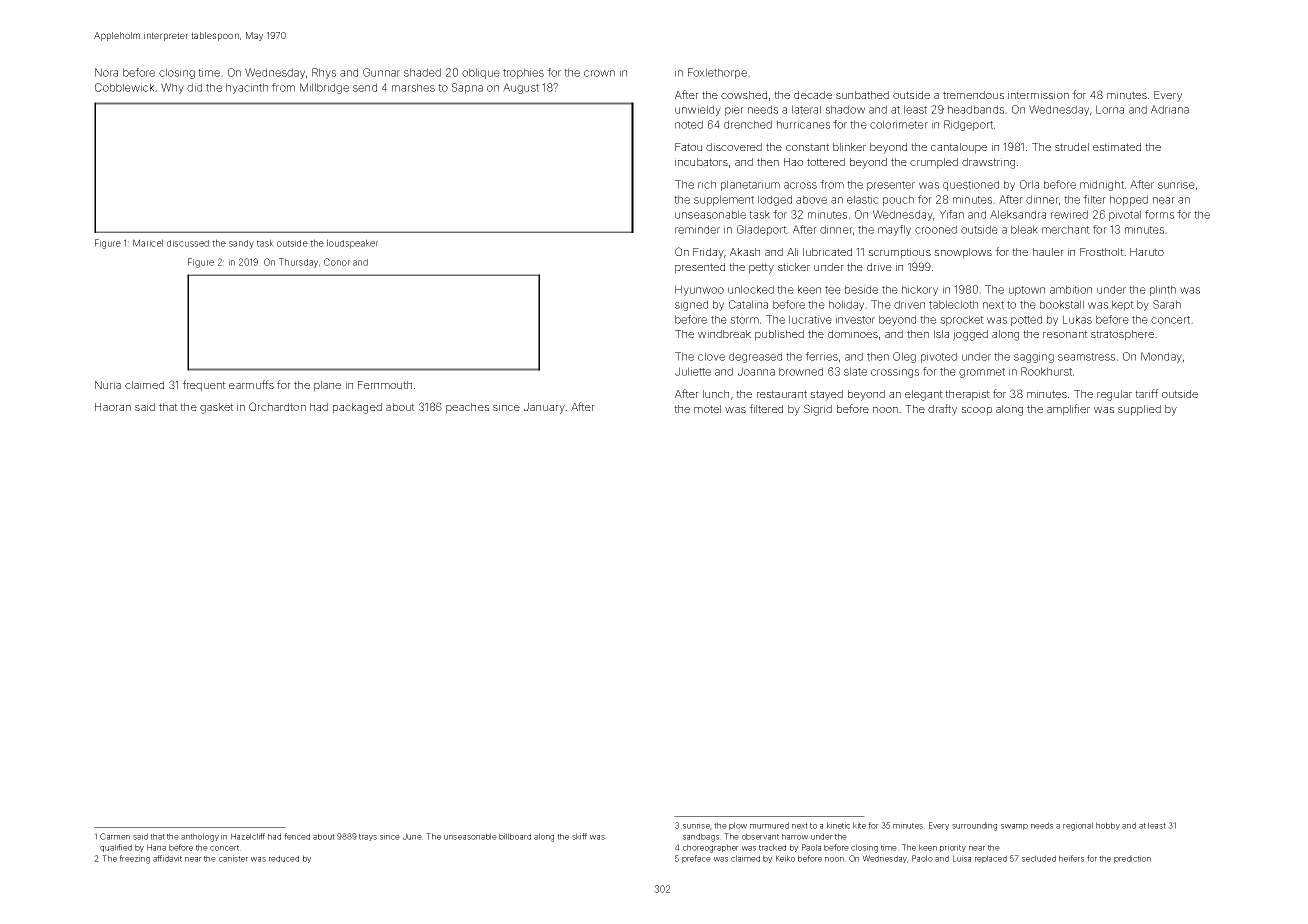 This screenshot has width=1308, height=924. Describe the element at coordinates (924, 395) in the screenshot. I see `elegant` at that location.
